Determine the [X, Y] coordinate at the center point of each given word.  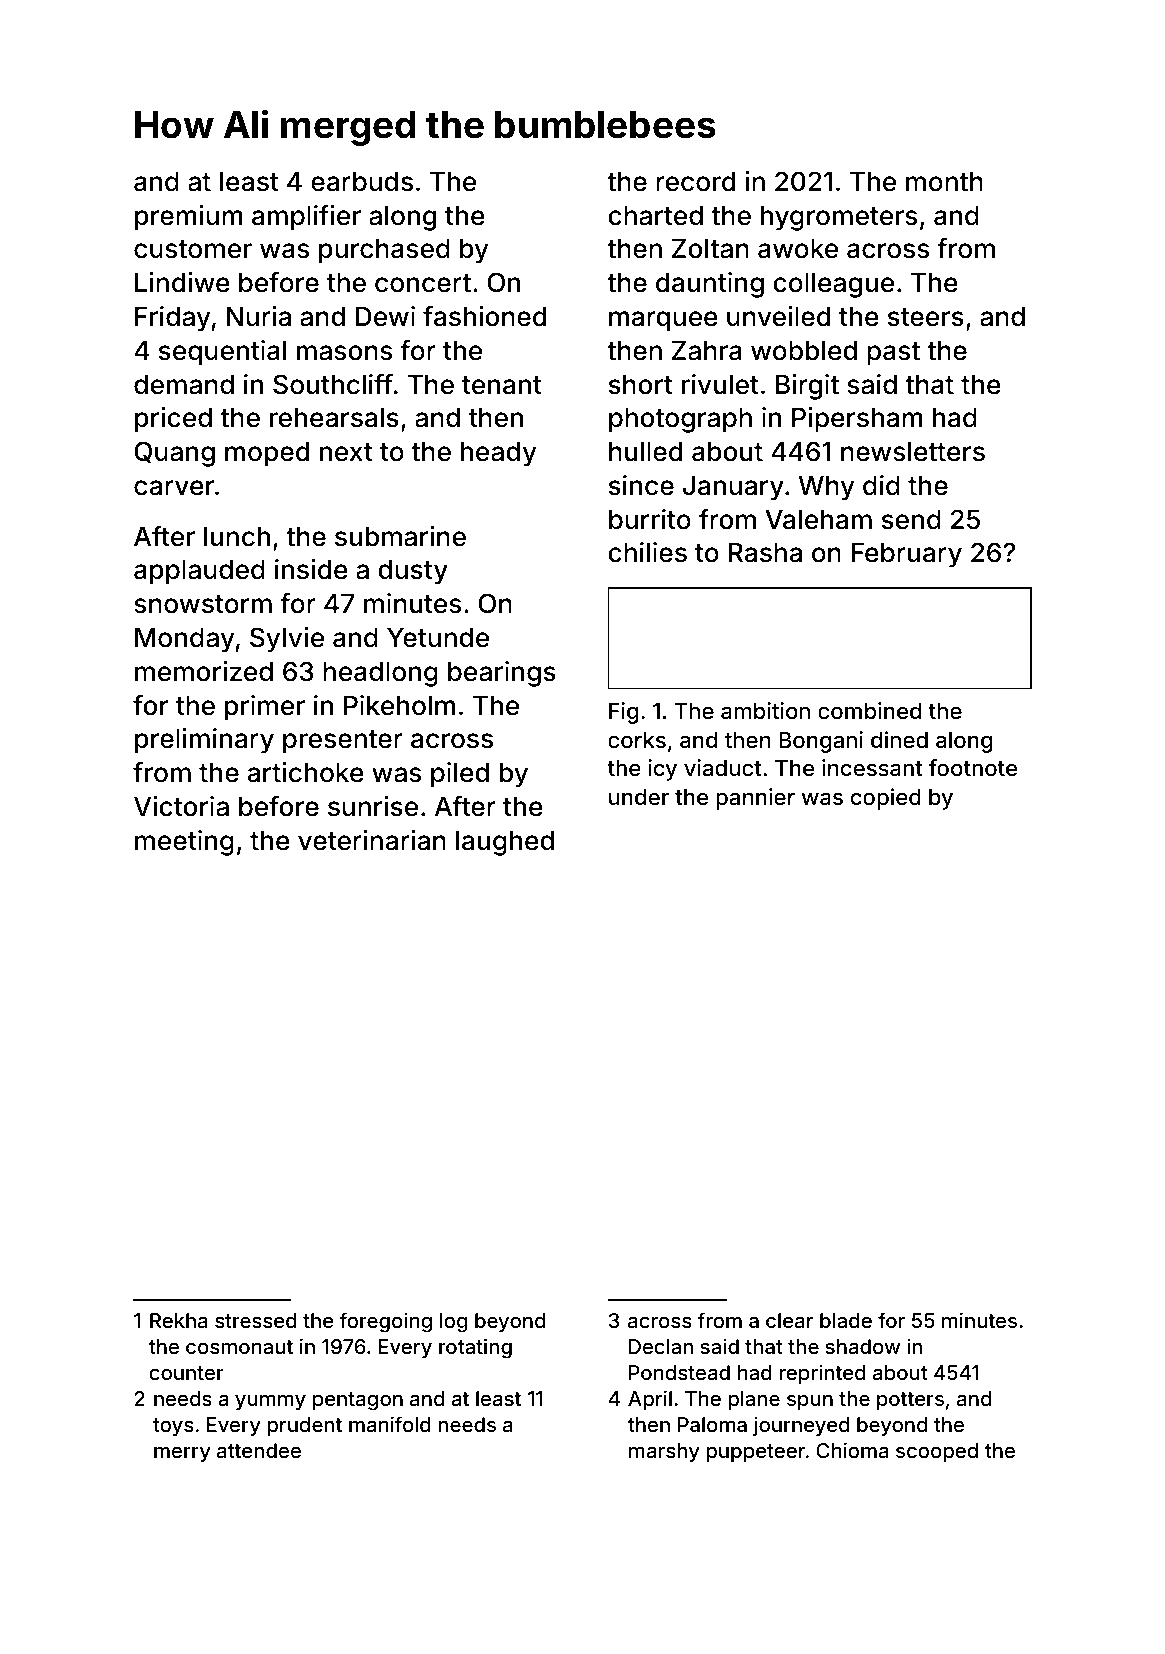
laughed [505, 843]
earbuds [362, 182]
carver [174, 488]
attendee [259, 1450]
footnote [973, 767]
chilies [647, 552]
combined [869, 710]
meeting [184, 843]
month [944, 182]
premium [189, 218]
